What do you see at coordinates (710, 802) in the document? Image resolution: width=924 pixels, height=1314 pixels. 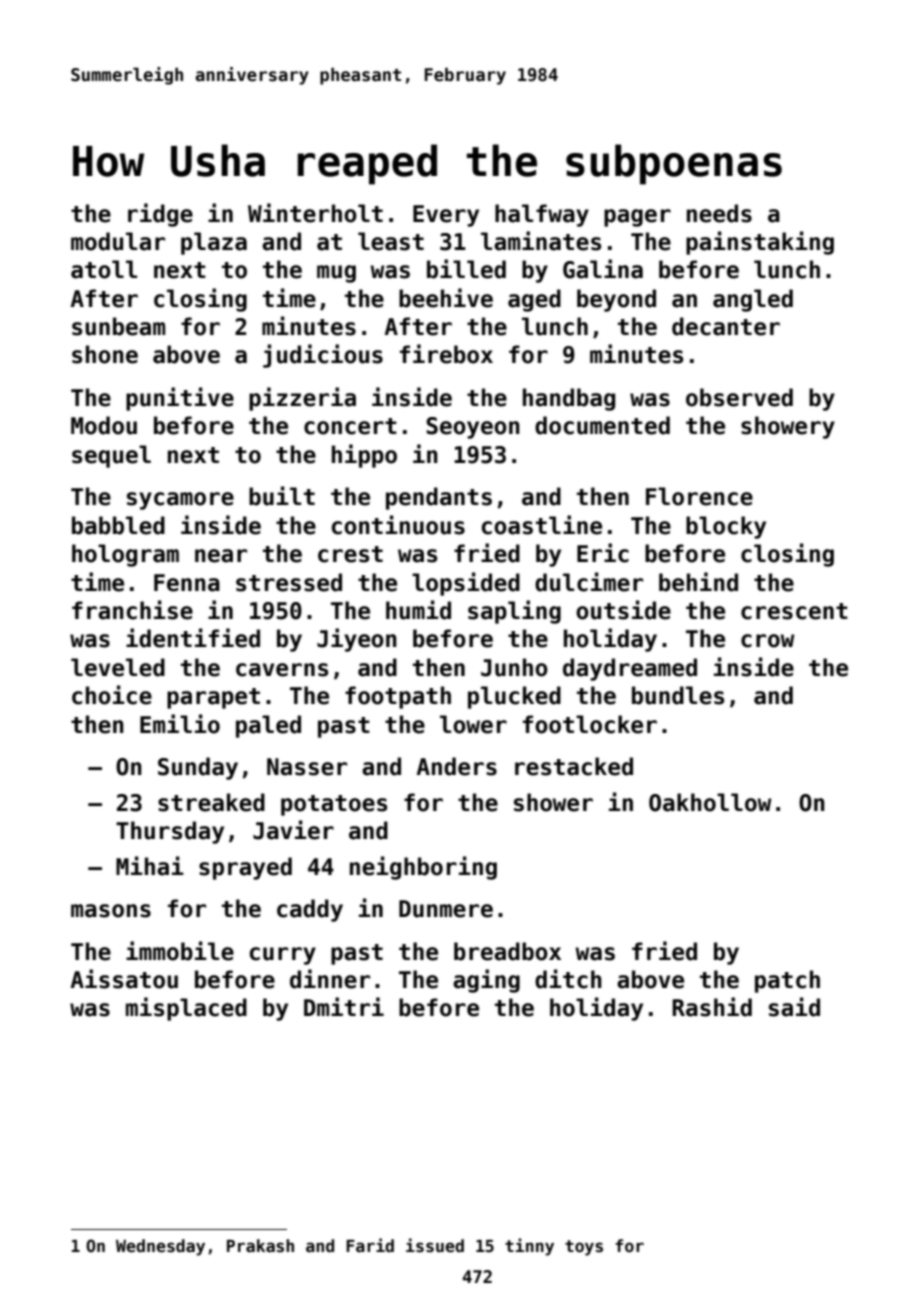 I see `Oakhollow` at bounding box center [710, 802].
